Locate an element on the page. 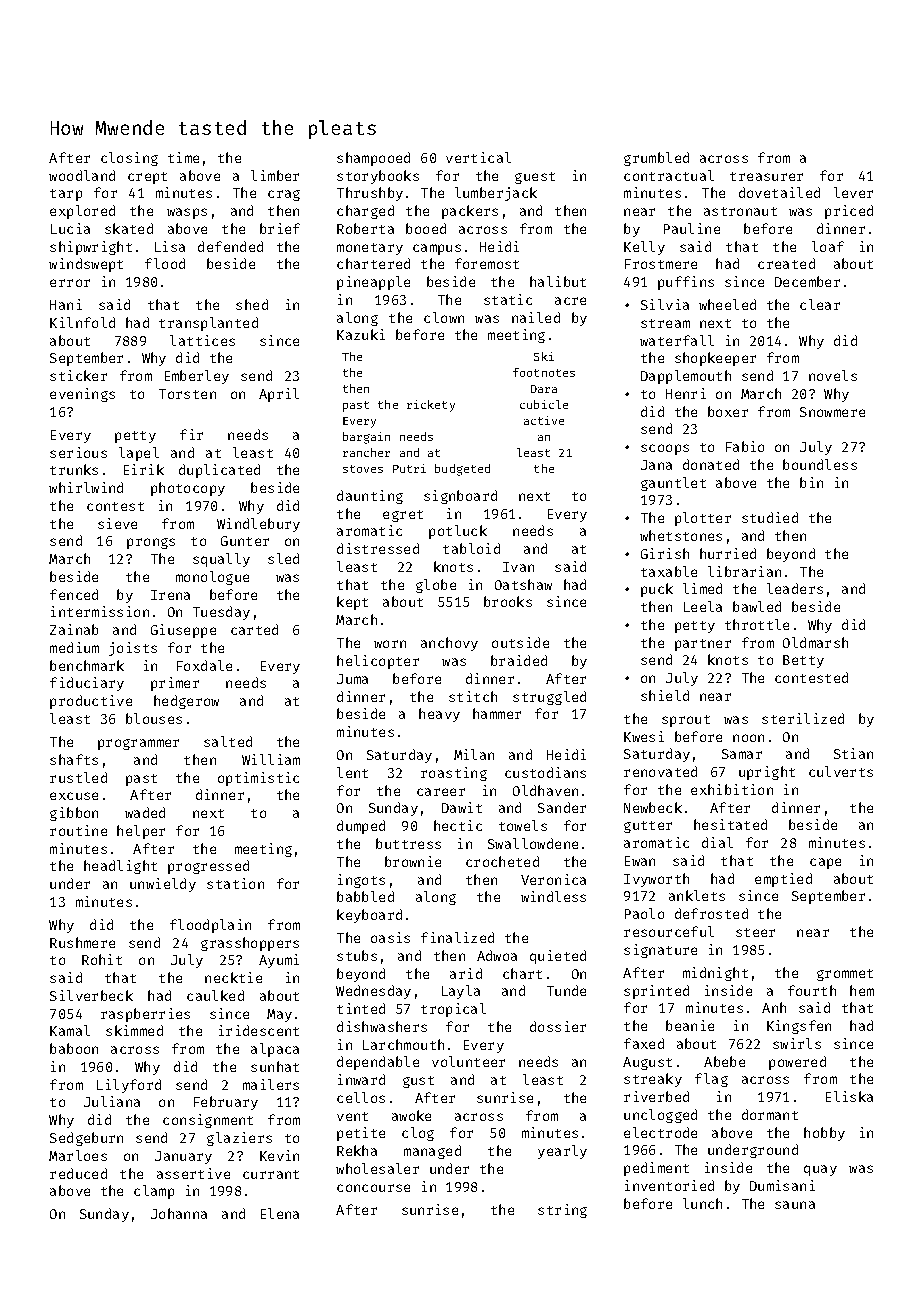  throttle is located at coordinates (757, 624).
